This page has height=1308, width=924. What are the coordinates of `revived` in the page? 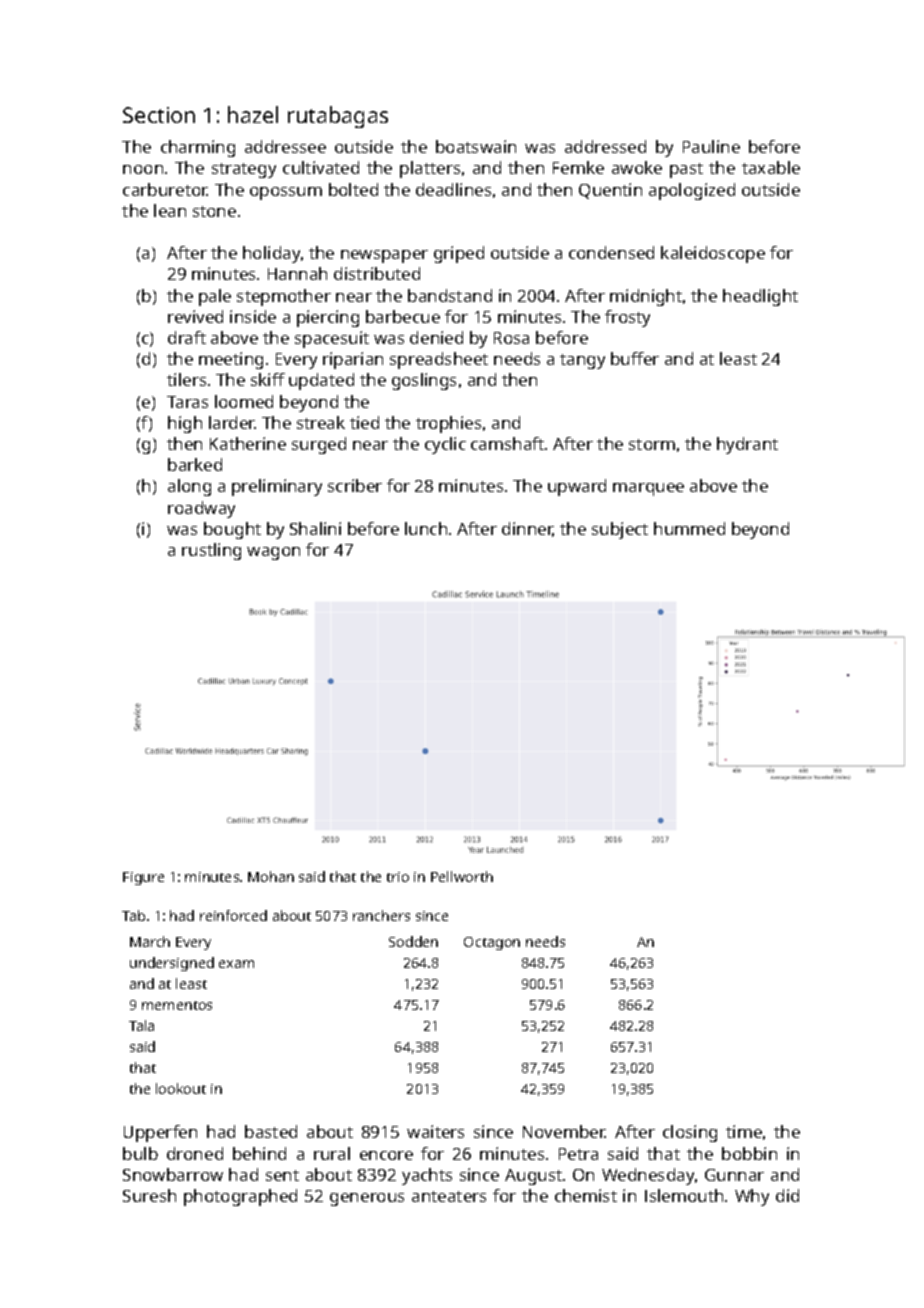 It's located at (195, 316).
